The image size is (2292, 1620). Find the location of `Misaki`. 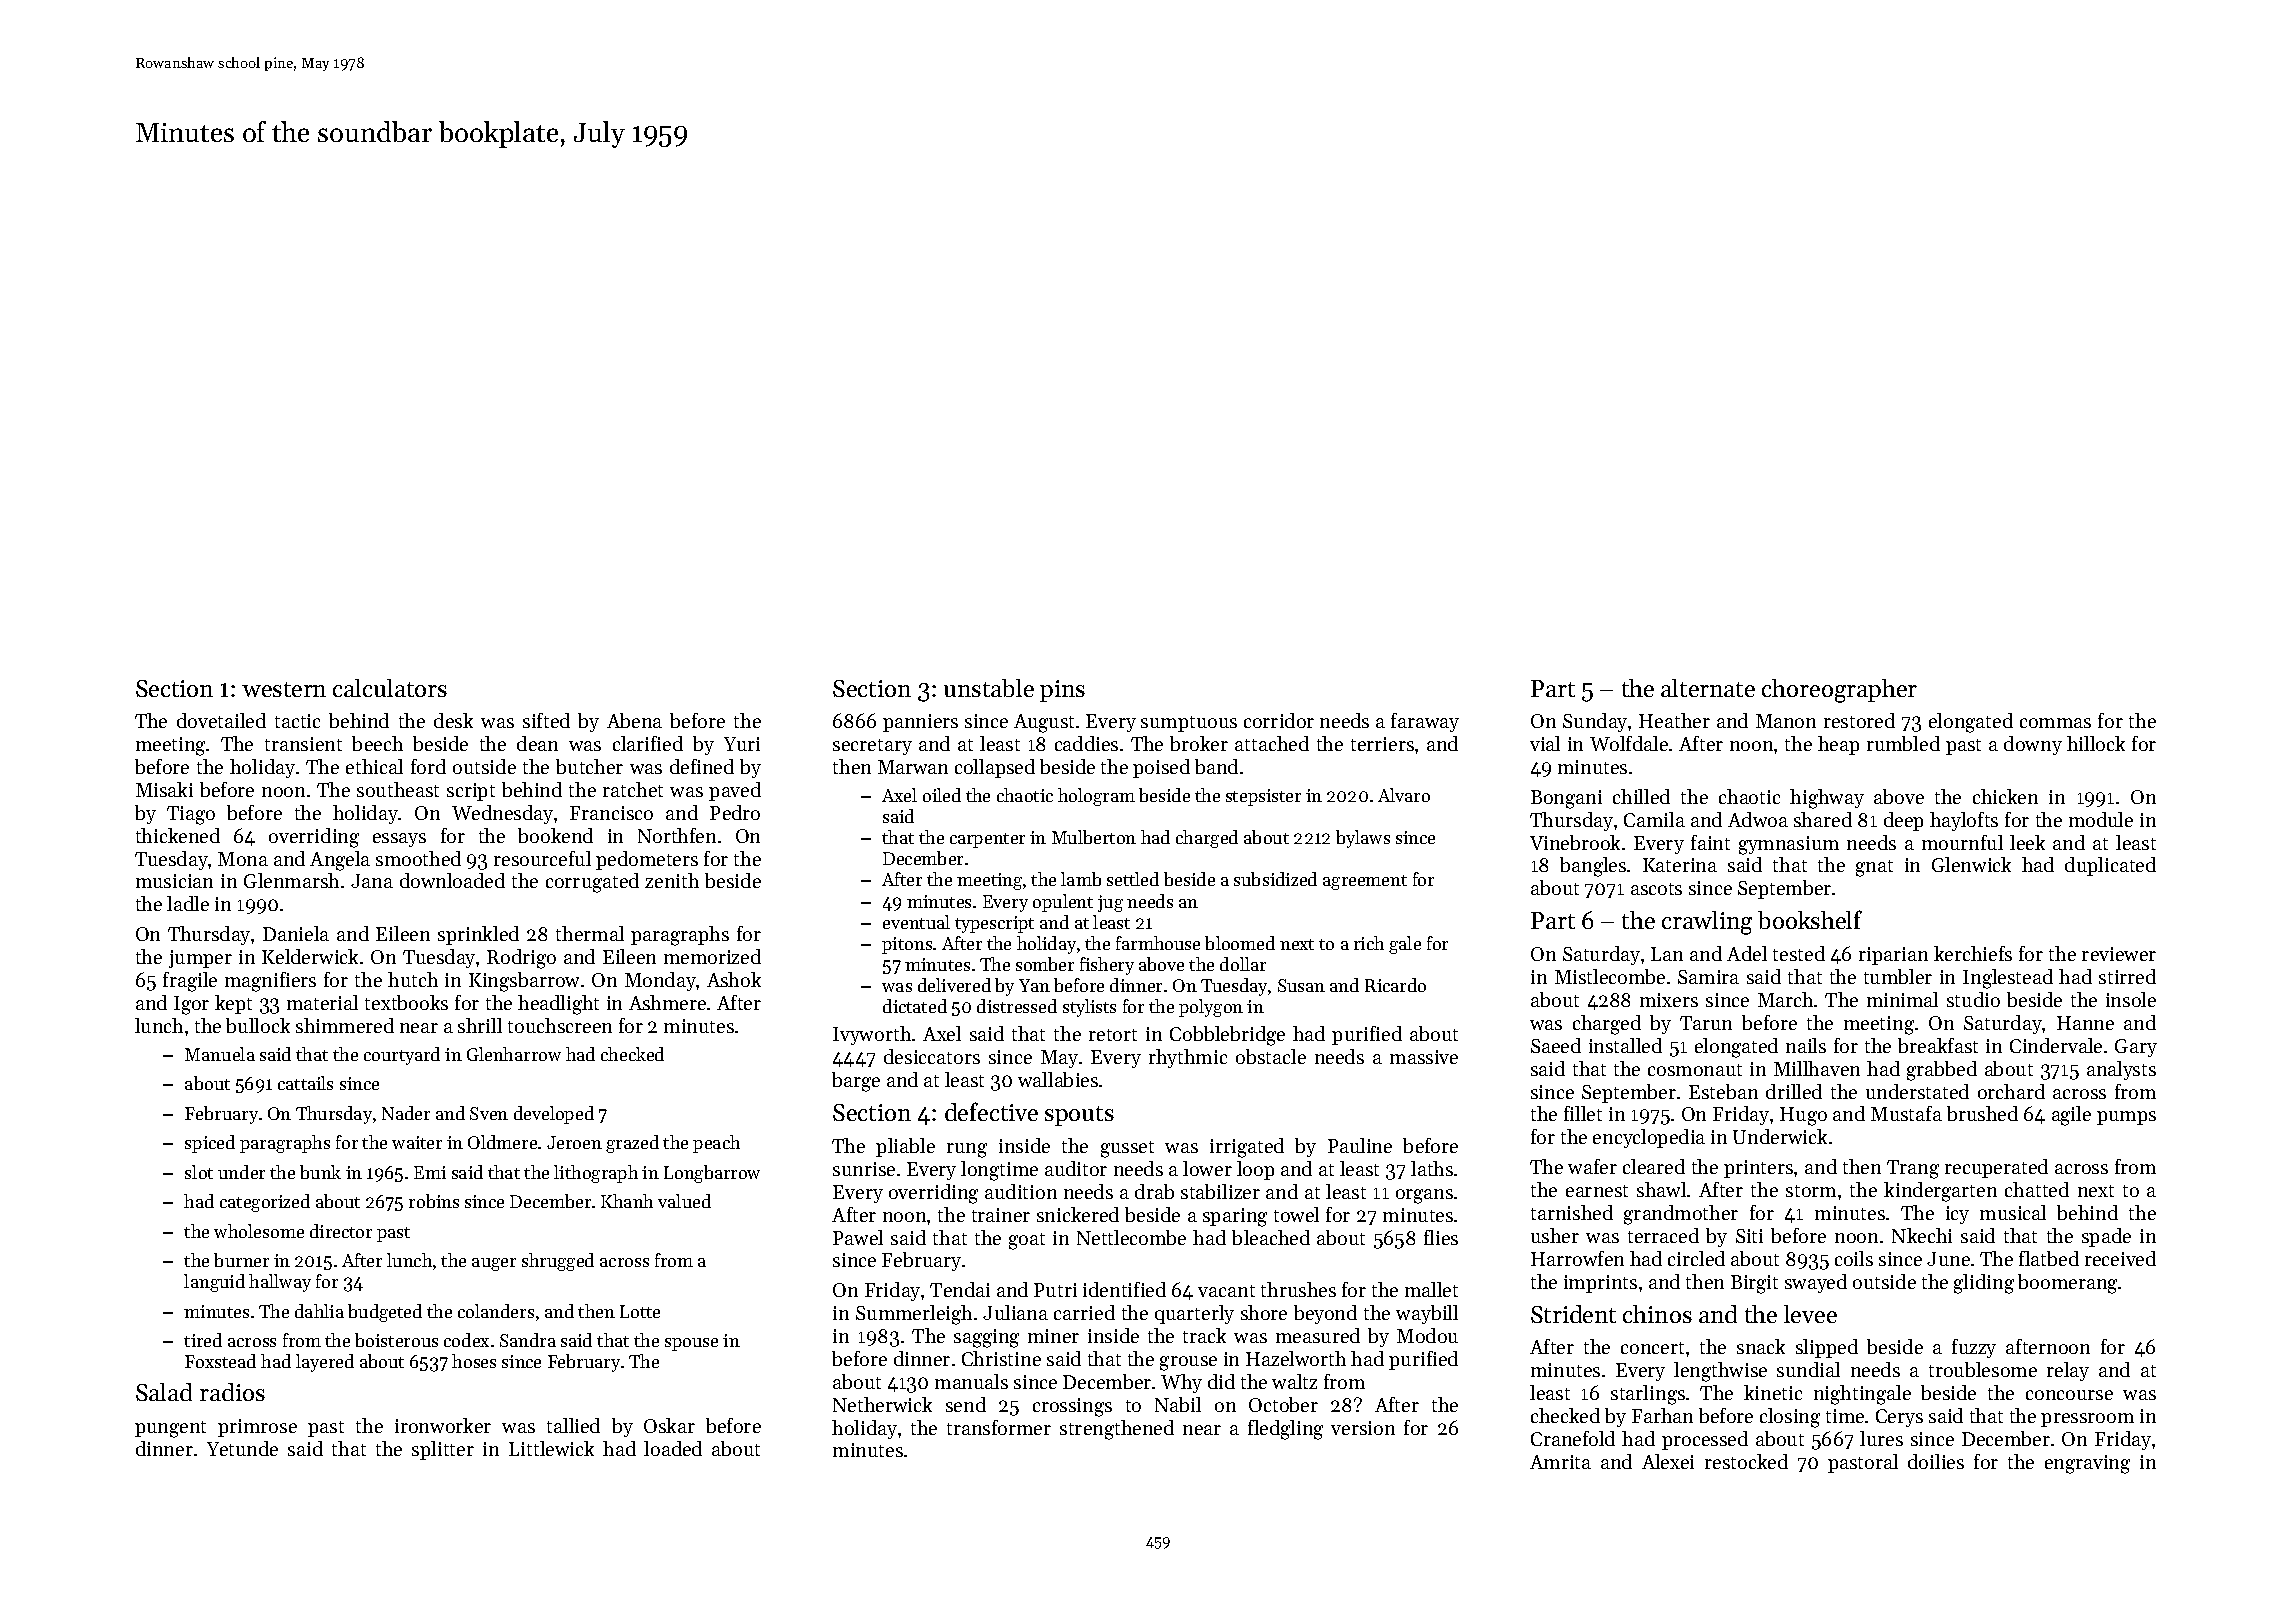

Misaki is located at coordinates (164, 789).
